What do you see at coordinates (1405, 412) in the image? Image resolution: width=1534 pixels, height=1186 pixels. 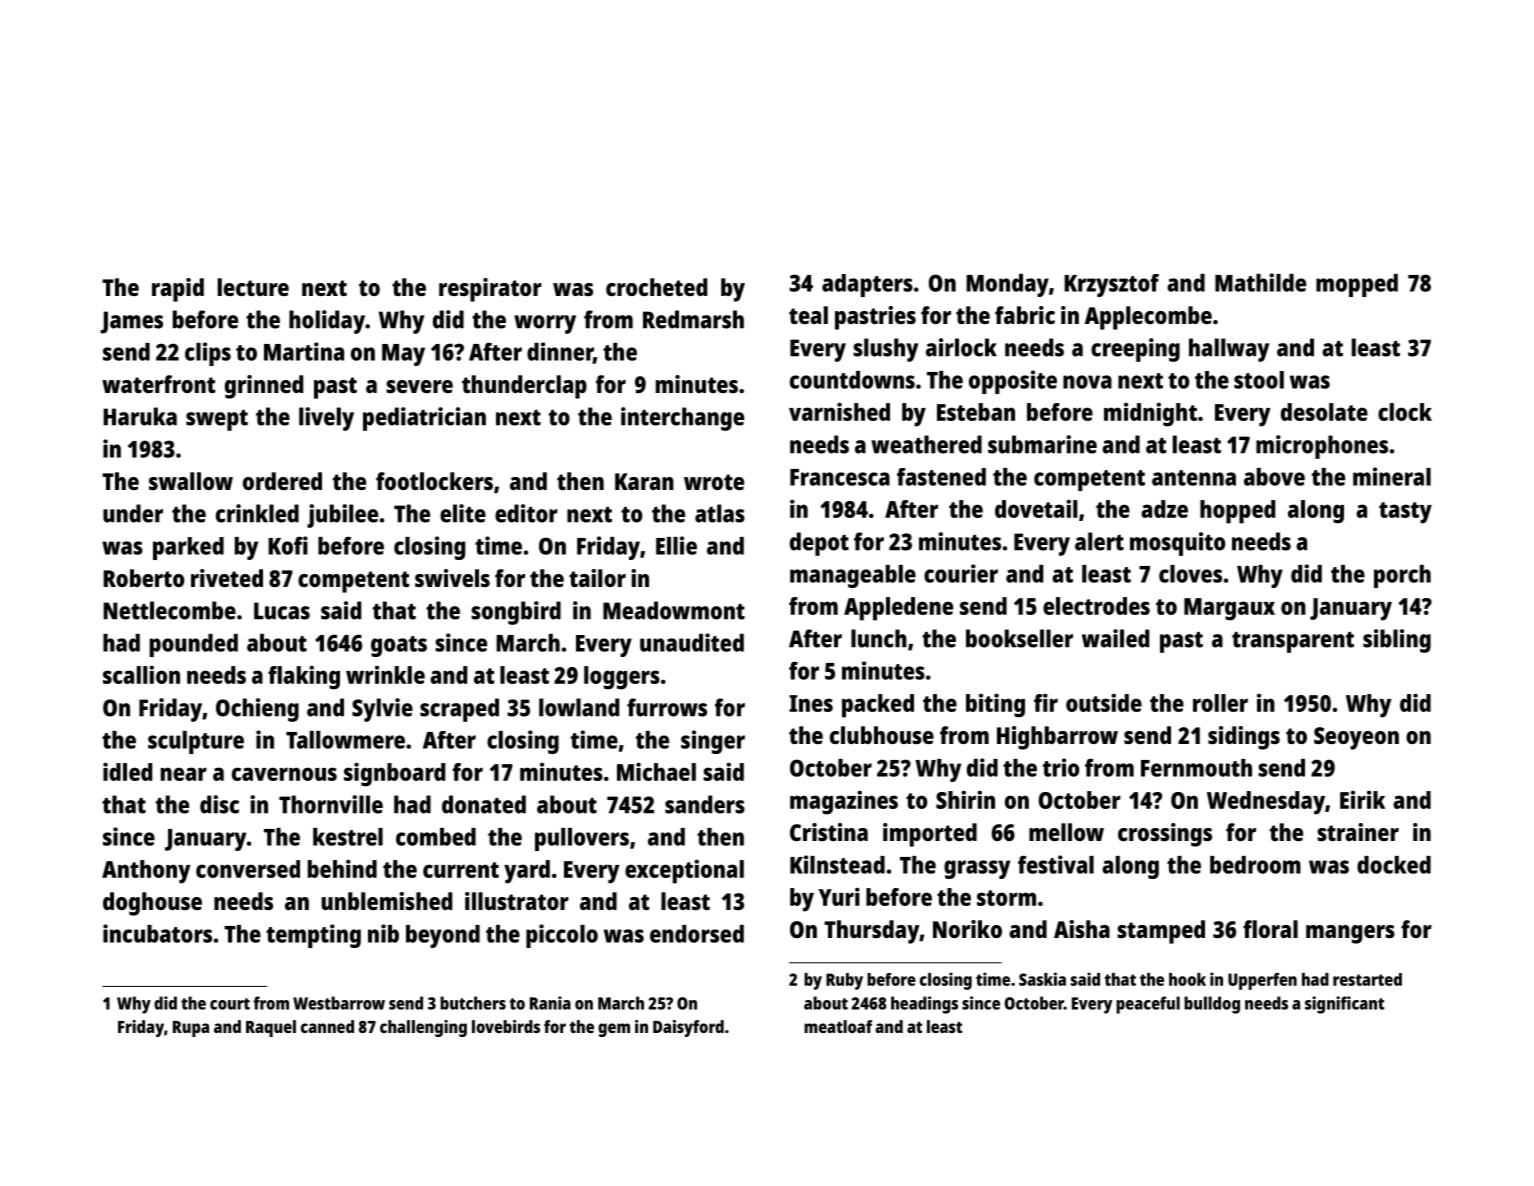 I see `clock` at bounding box center [1405, 412].
